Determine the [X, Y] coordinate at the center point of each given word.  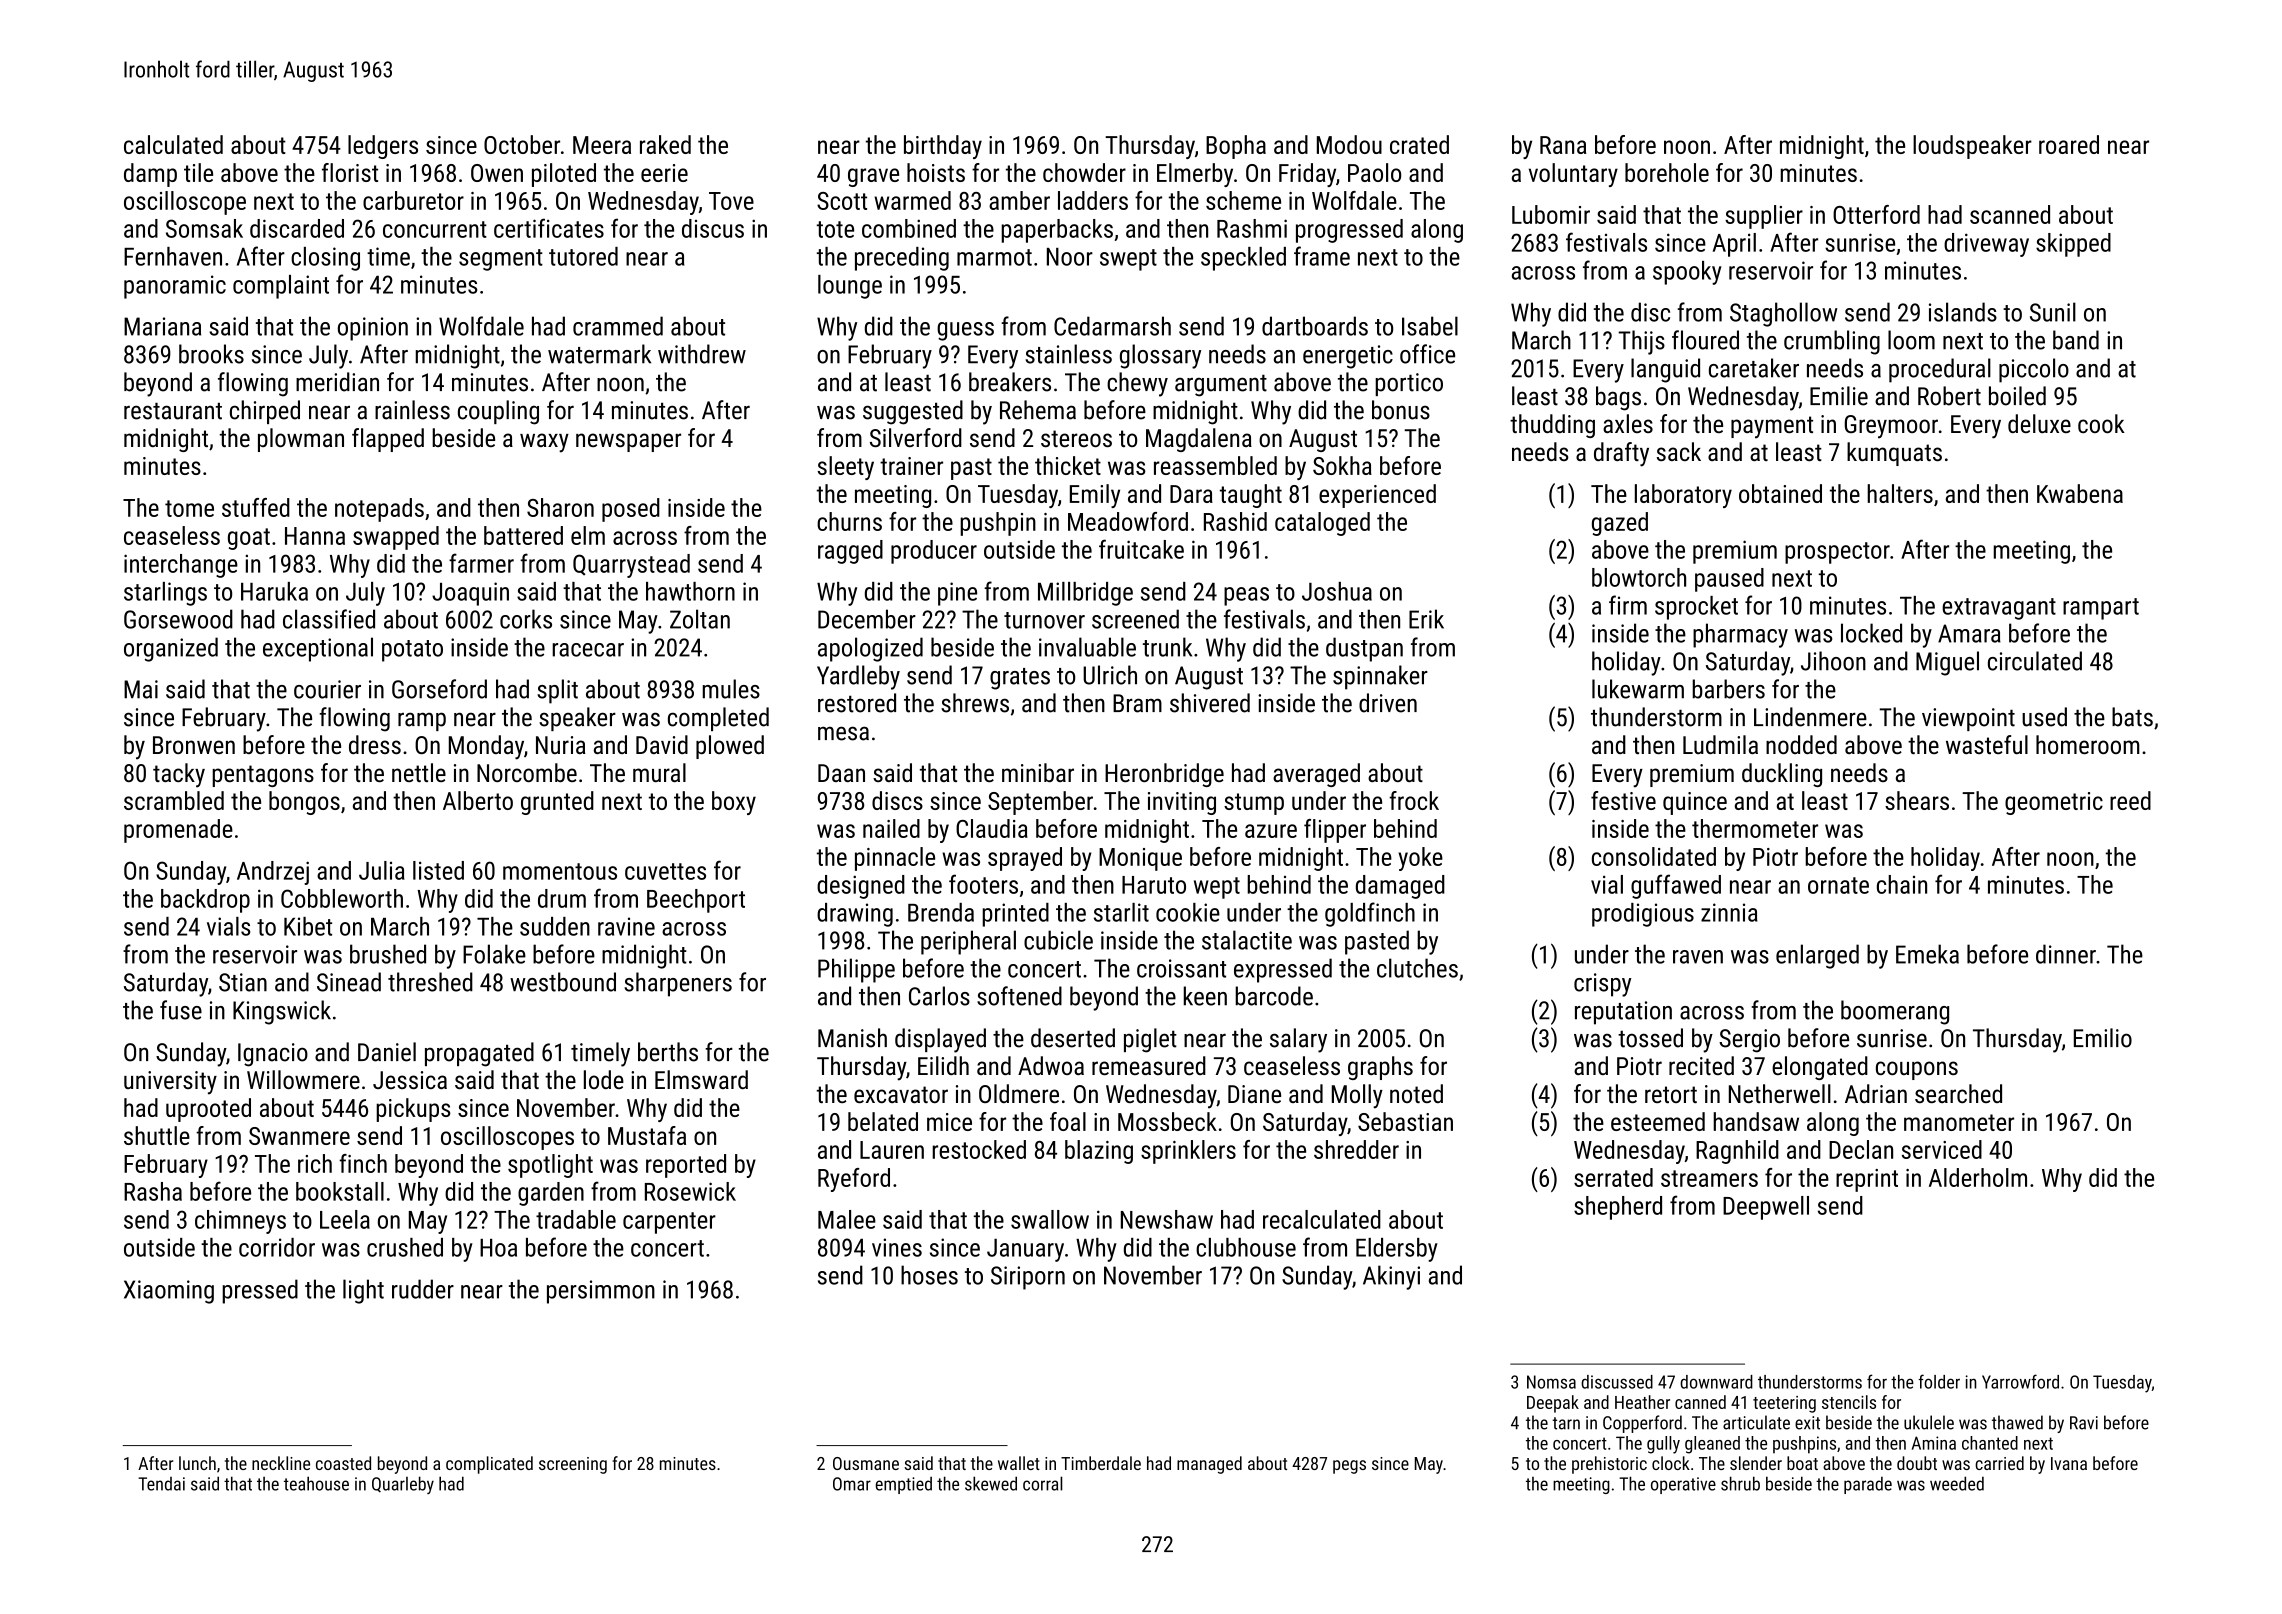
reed [2130, 800]
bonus [1401, 410]
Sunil [2053, 312]
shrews [975, 703]
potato [412, 651]
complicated [489, 1465]
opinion [373, 329]
